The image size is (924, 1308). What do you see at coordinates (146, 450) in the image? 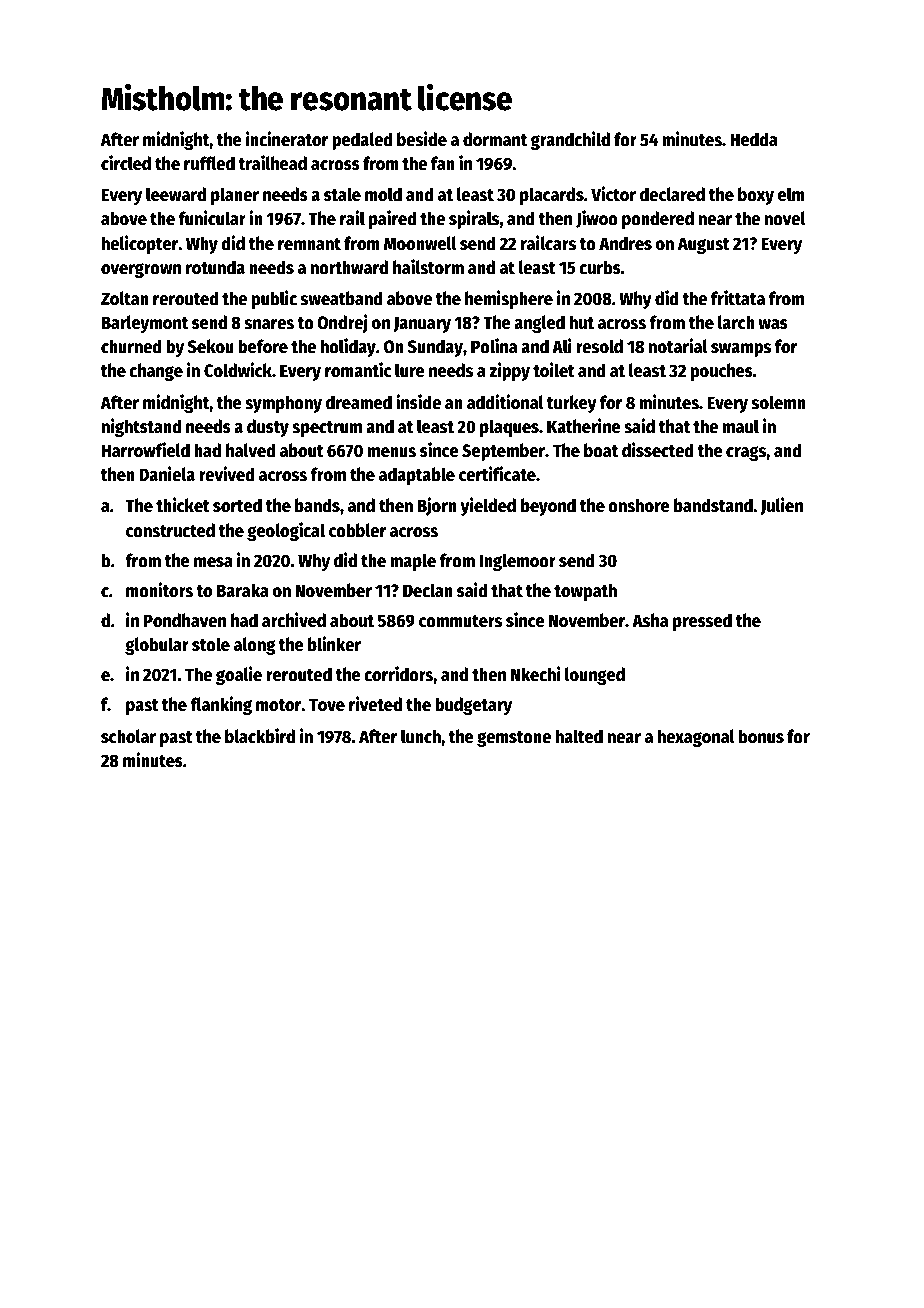
I see `Harrowfield` at bounding box center [146, 450].
